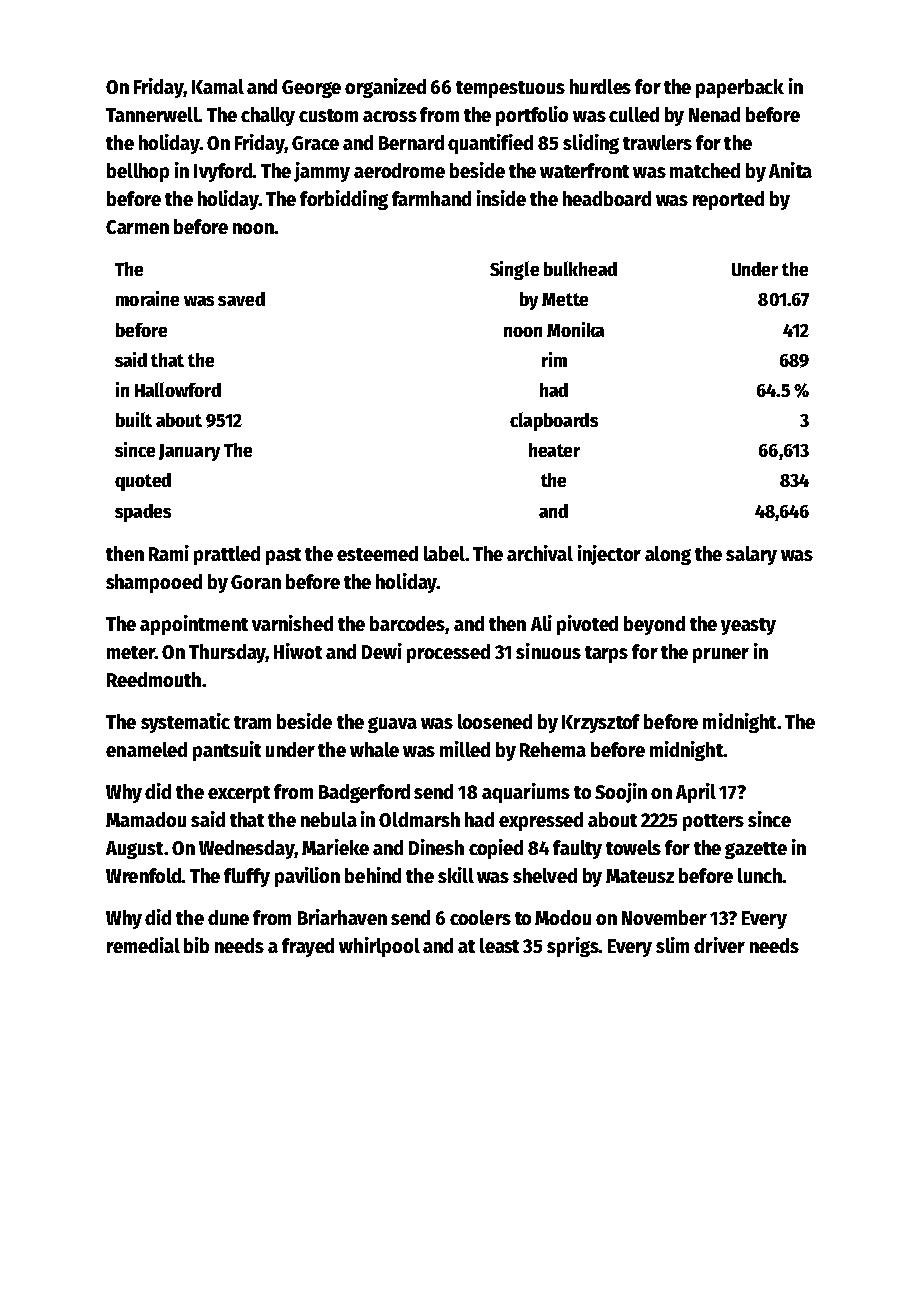 The image size is (924, 1311). Describe the element at coordinates (554, 359) in the screenshot. I see `rim` at that location.
